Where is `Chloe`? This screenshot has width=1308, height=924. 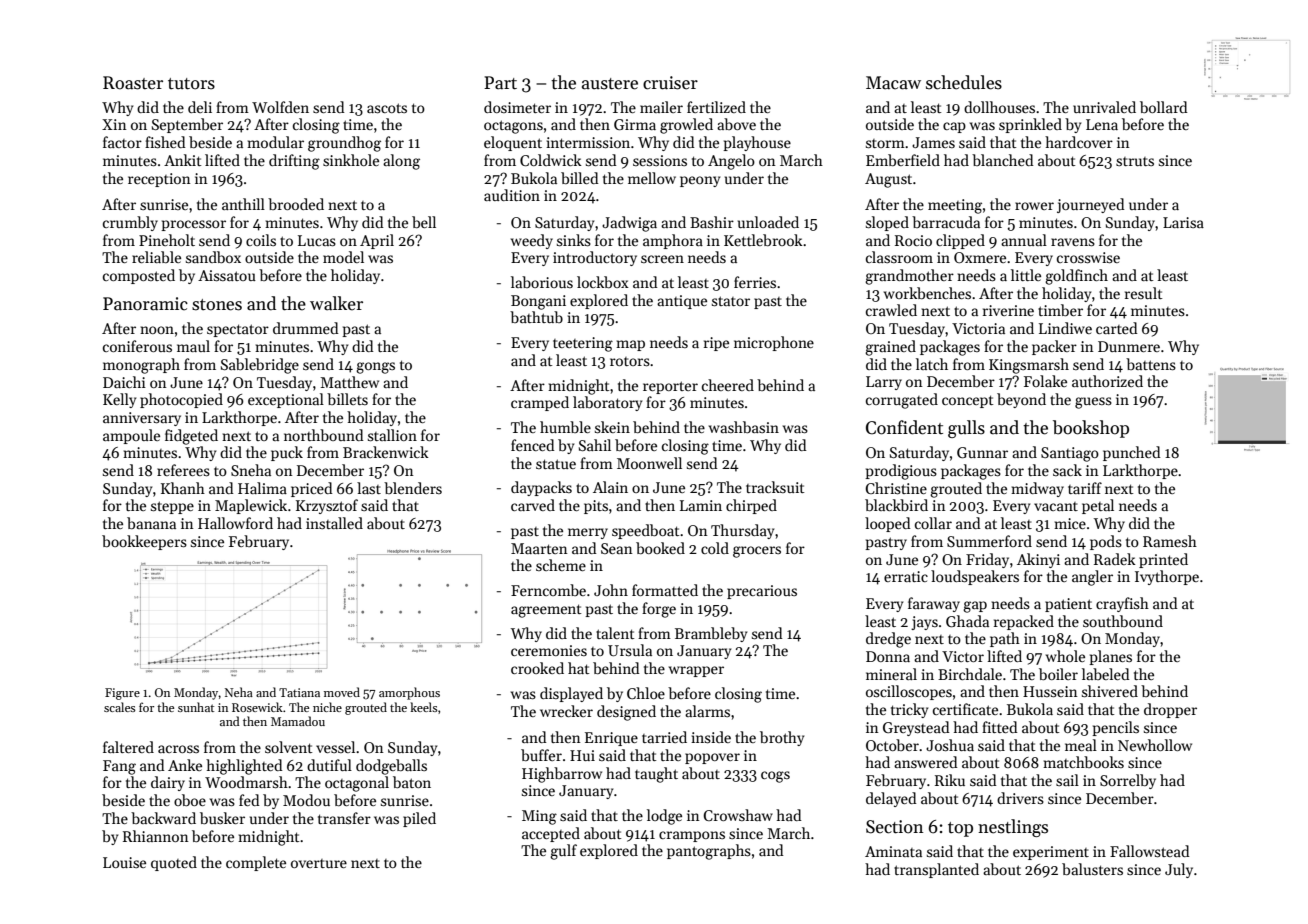 Chloe is located at coordinates (646, 693).
